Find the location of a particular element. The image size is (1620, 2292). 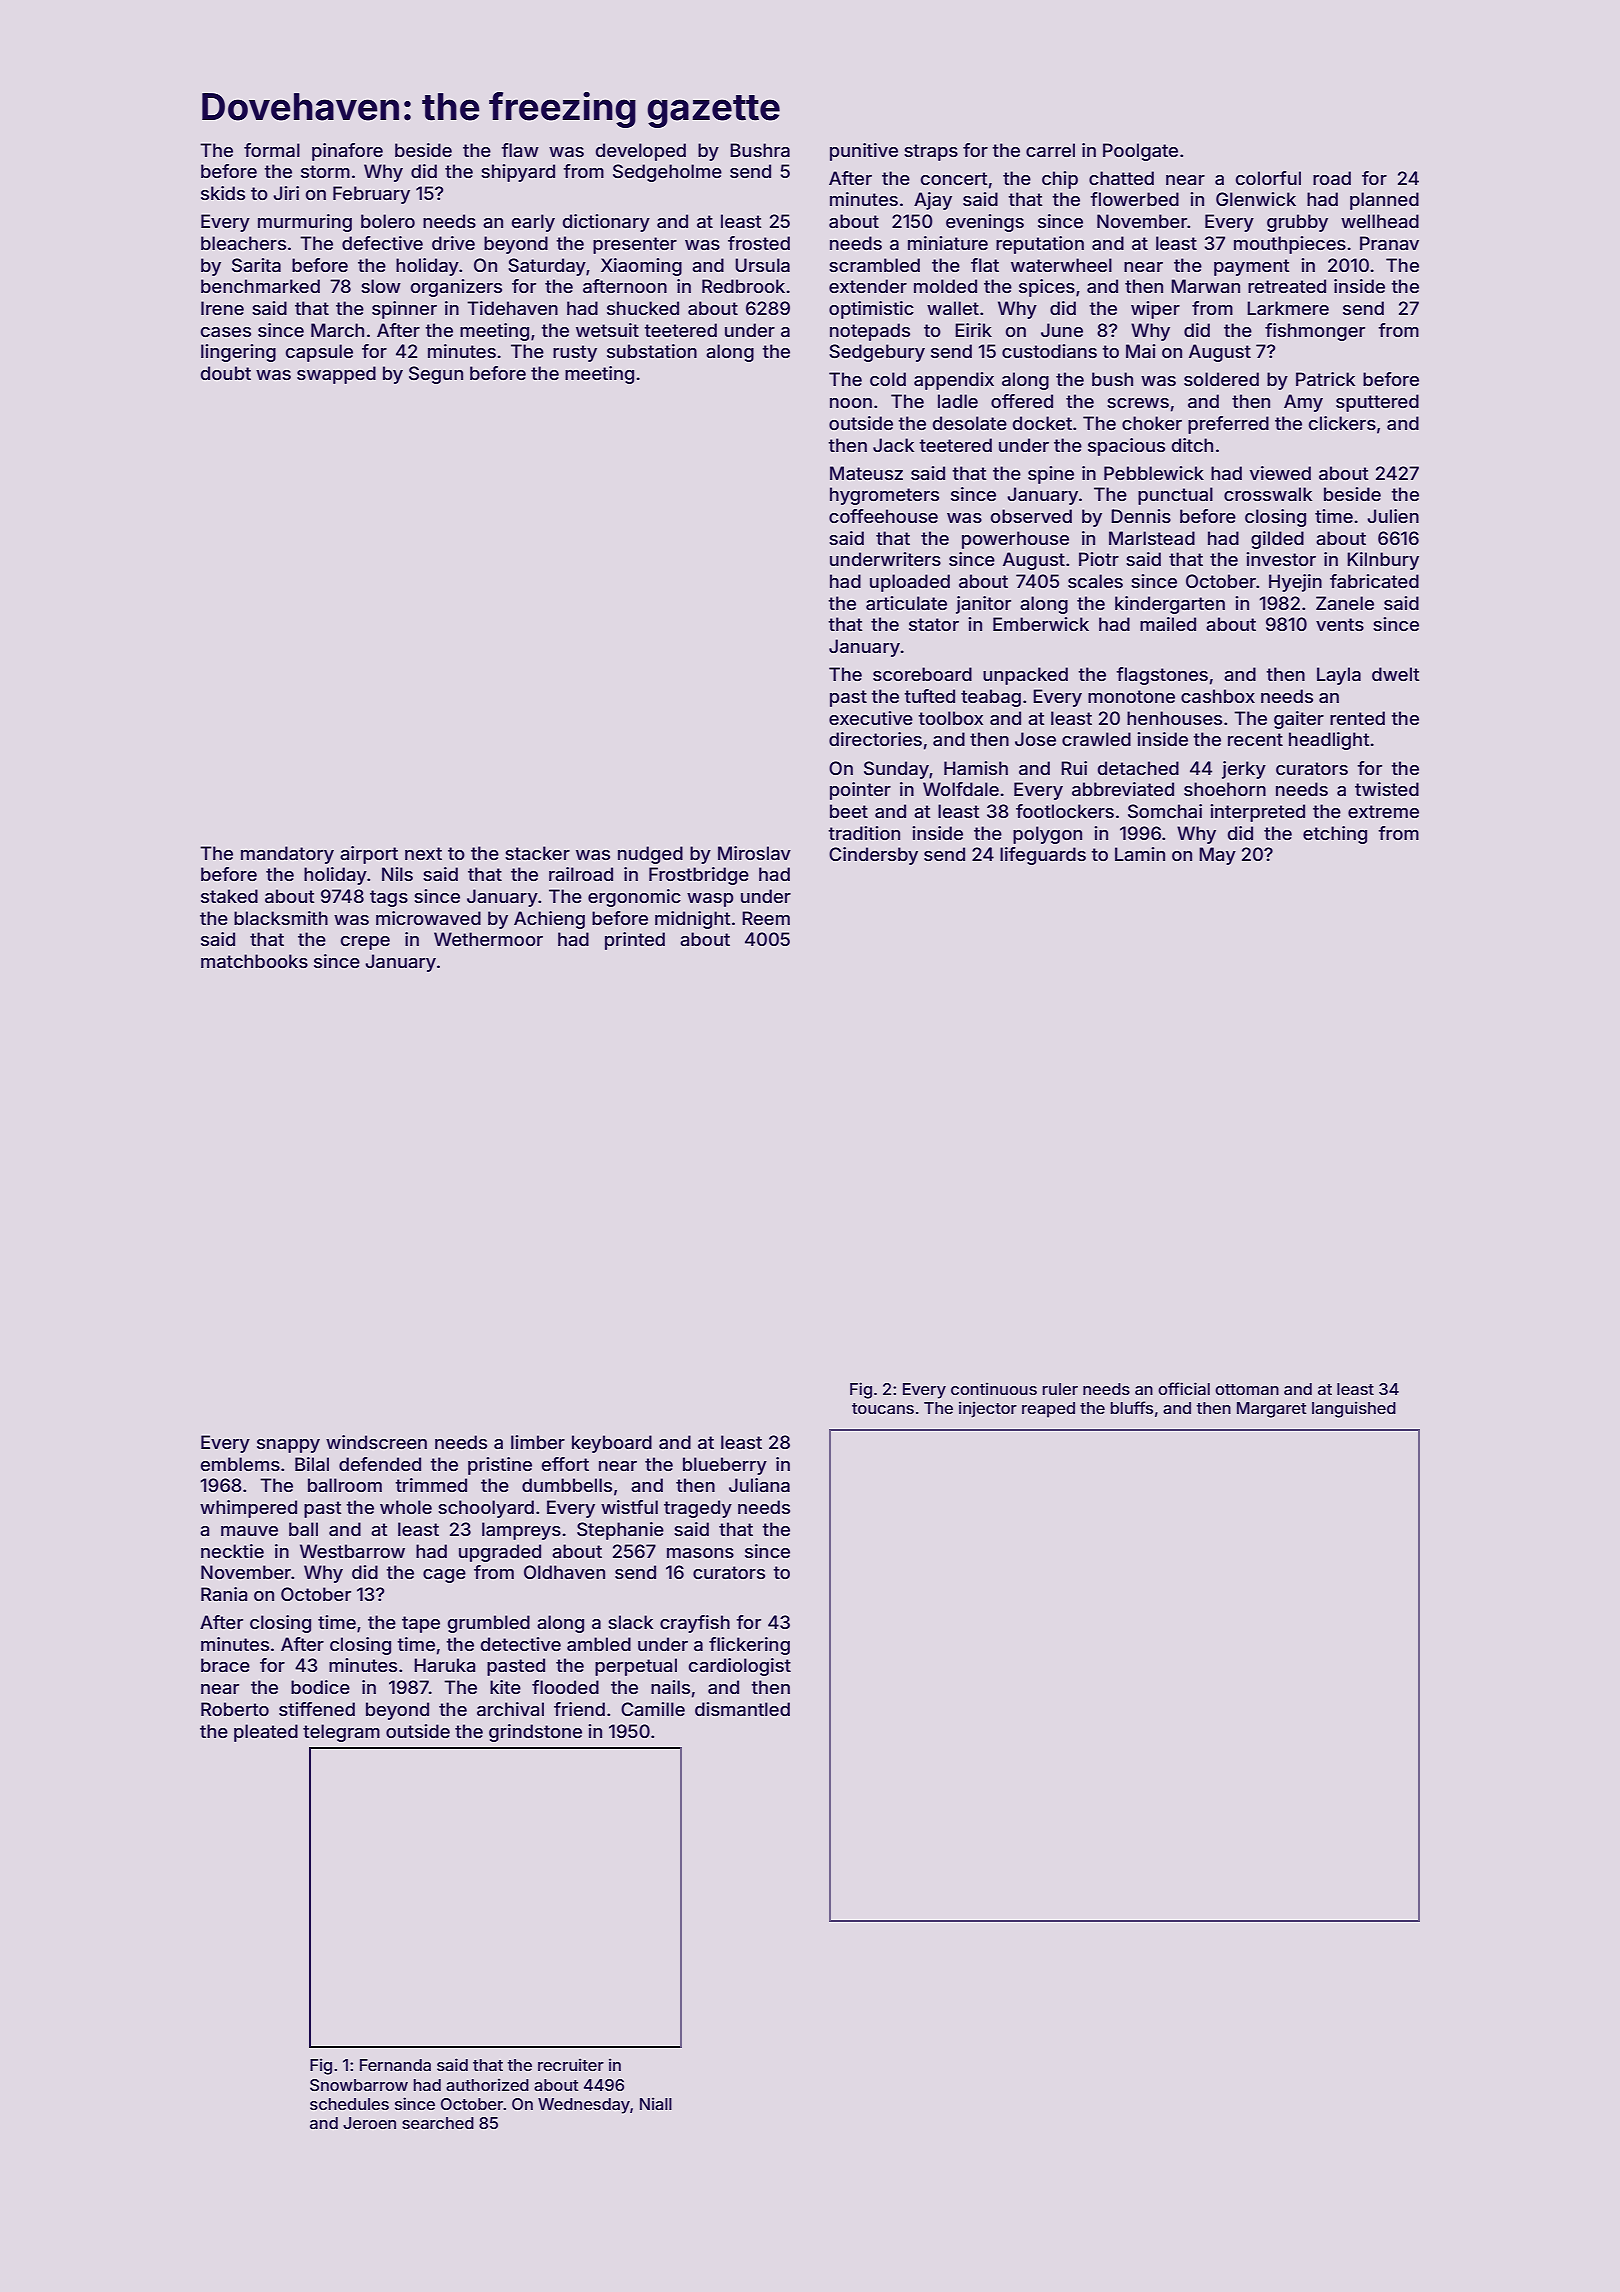

nudged is located at coordinates (650, 855).
